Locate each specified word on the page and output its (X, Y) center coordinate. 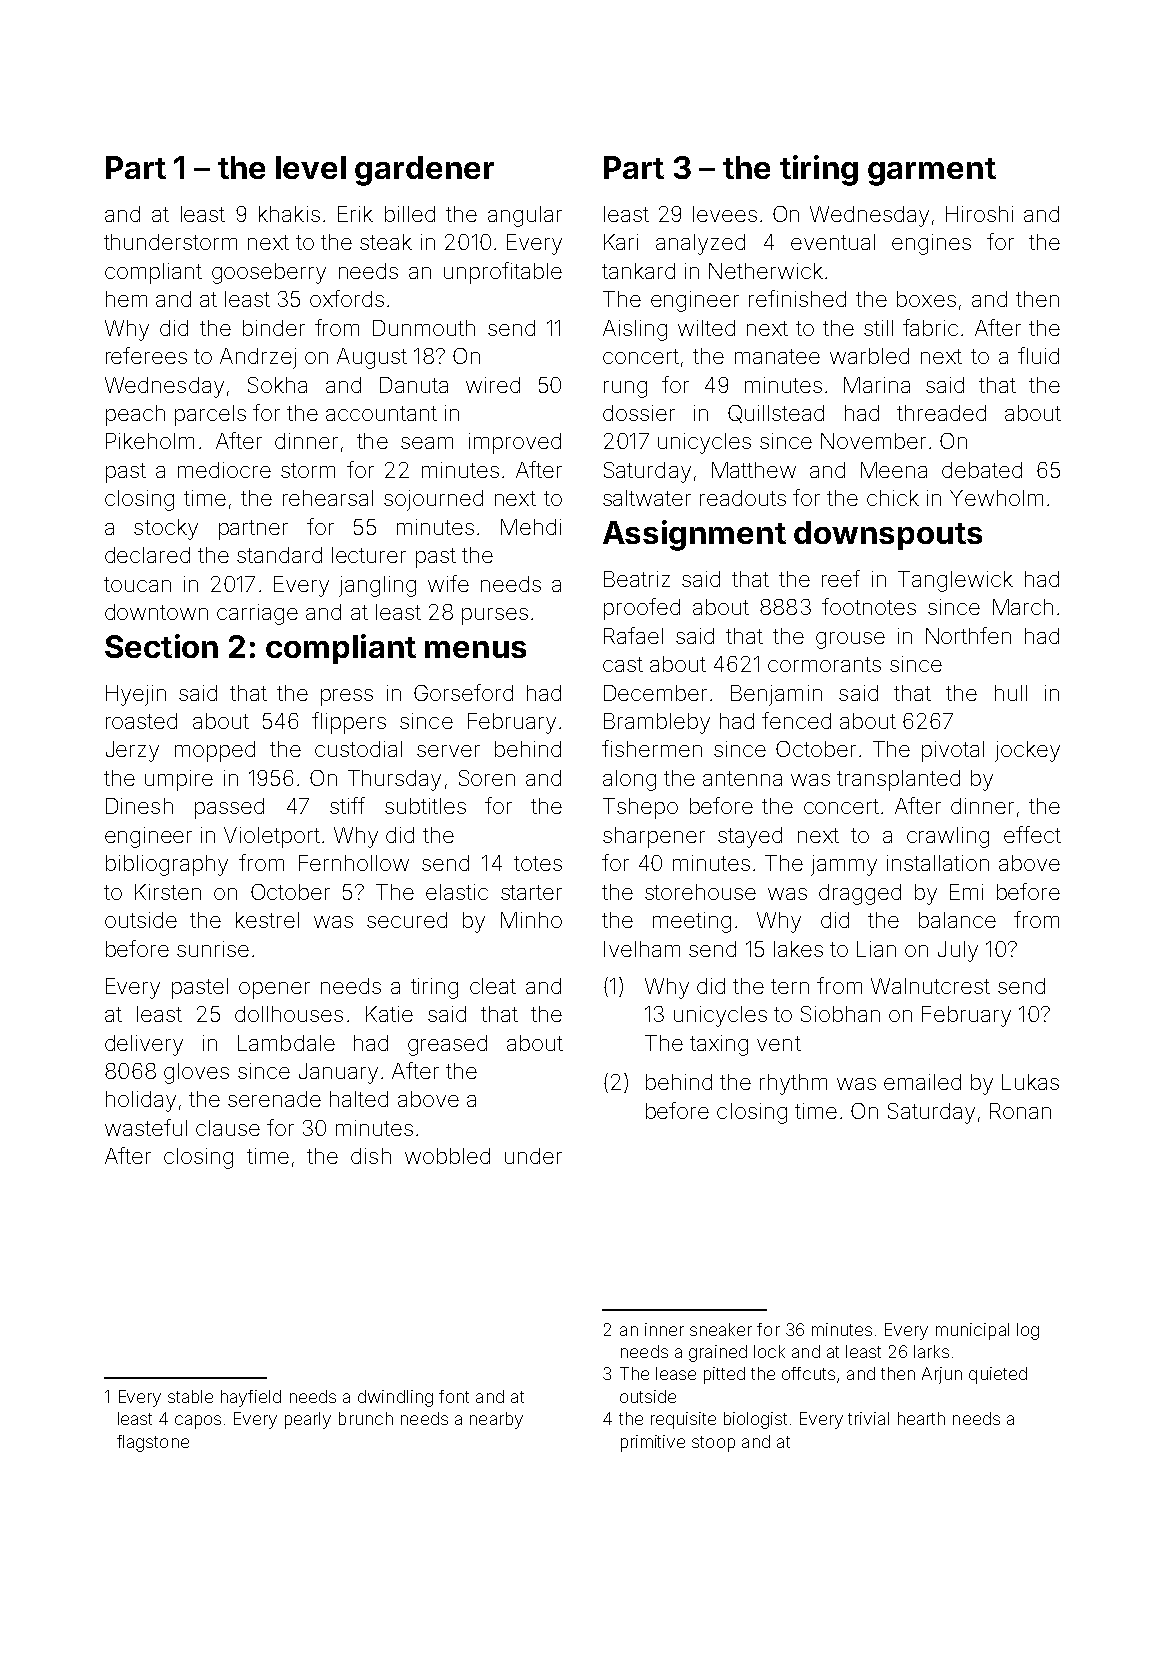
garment (932, 172)
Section (161, 646)
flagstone (153, 1443)
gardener (424, 171)
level (311, 167)
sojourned (433, 500)
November (873, 441)
